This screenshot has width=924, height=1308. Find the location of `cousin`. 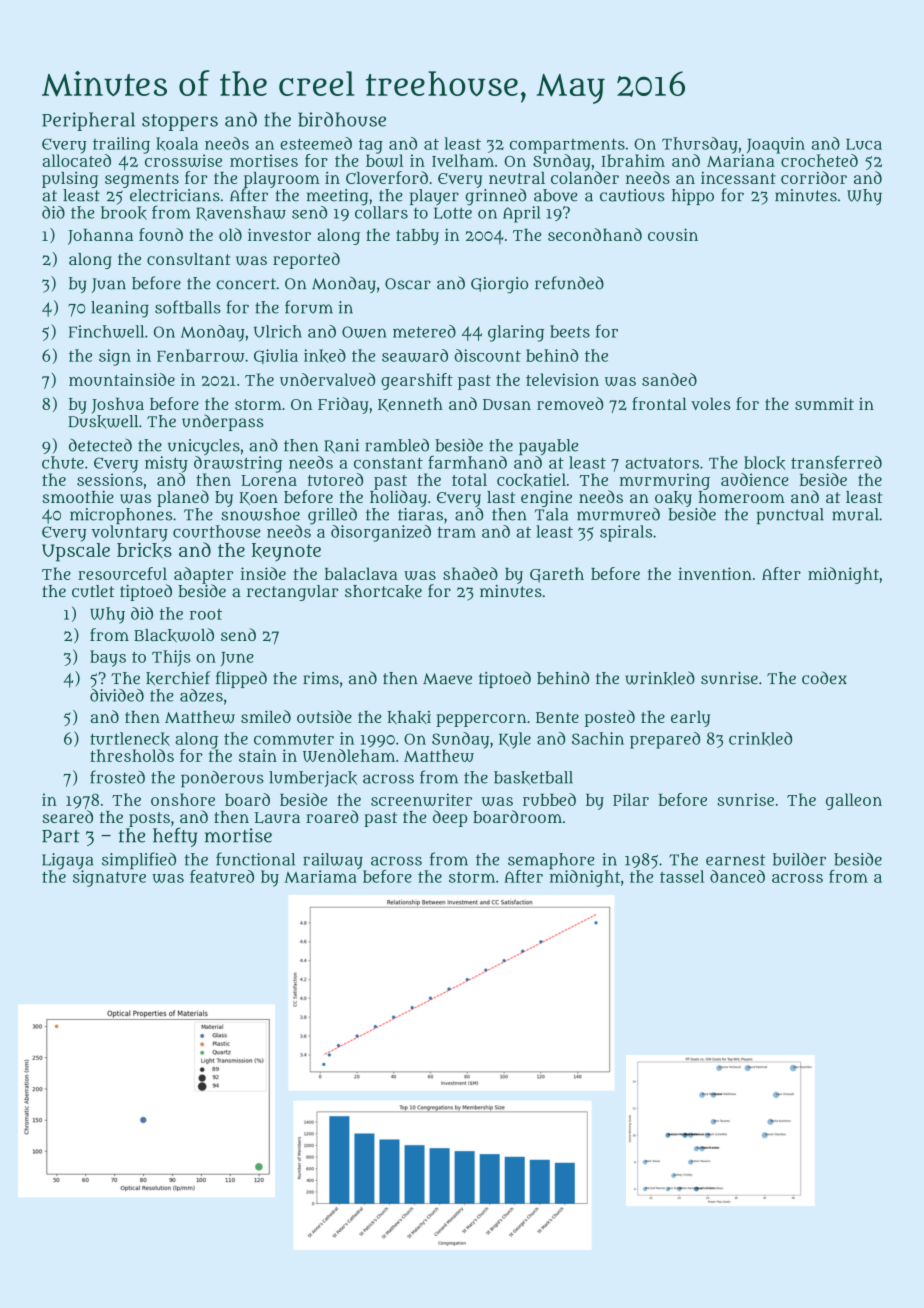

cousin is located at coordinates (673, 234).
